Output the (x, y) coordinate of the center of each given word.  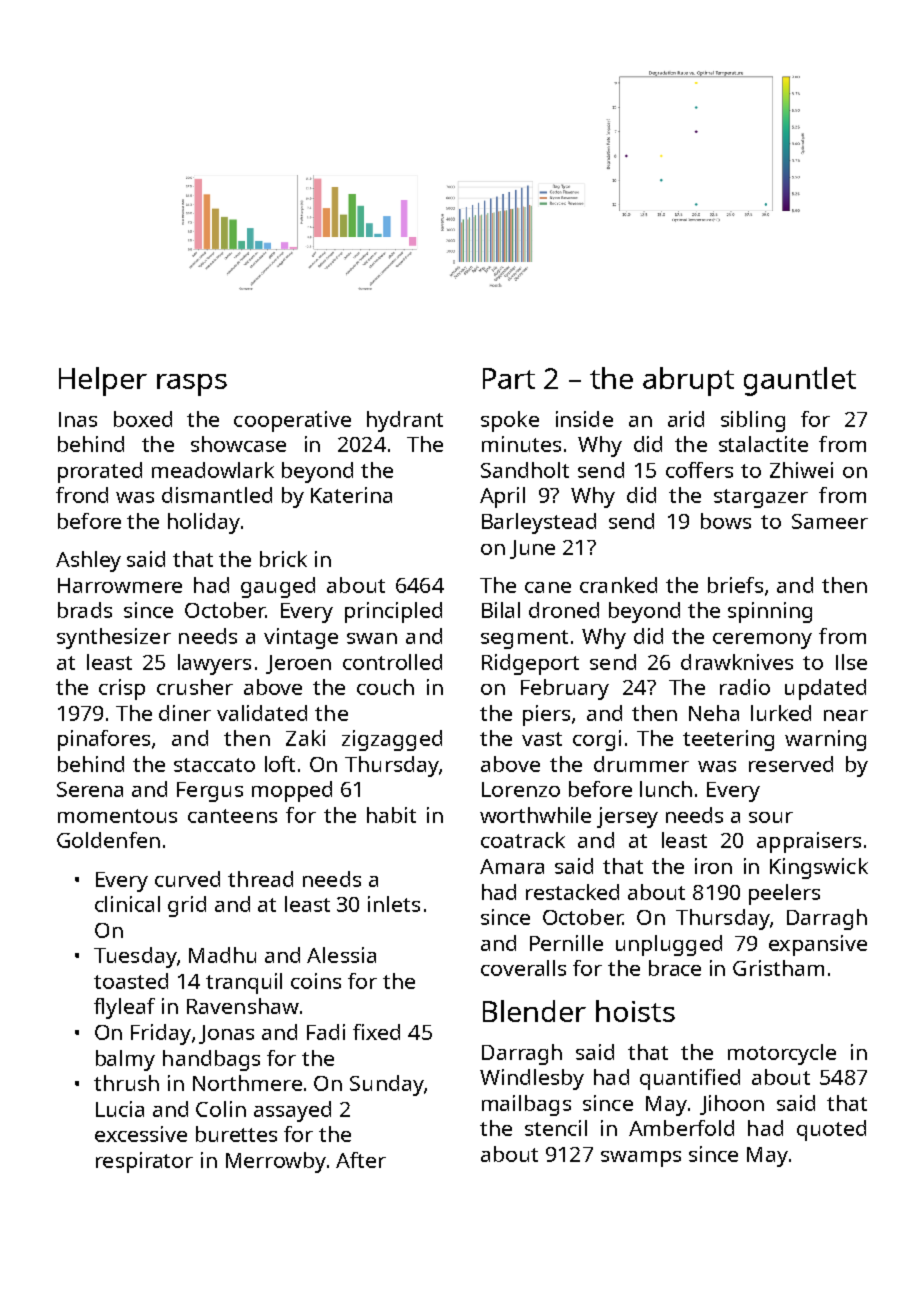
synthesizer (114, 638)
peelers (784, 894)
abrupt (688, 381)
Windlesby (532, 1079)
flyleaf (124, 1008)
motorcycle (782, 1054)
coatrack (523, 840)
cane (548, 587)
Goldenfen (108, 840)
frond (82, 495)
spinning (770, 612)
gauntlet (800, 381)
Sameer (830, 521)
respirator (144, 1162)
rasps (192, 385)
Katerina (351, 495)
